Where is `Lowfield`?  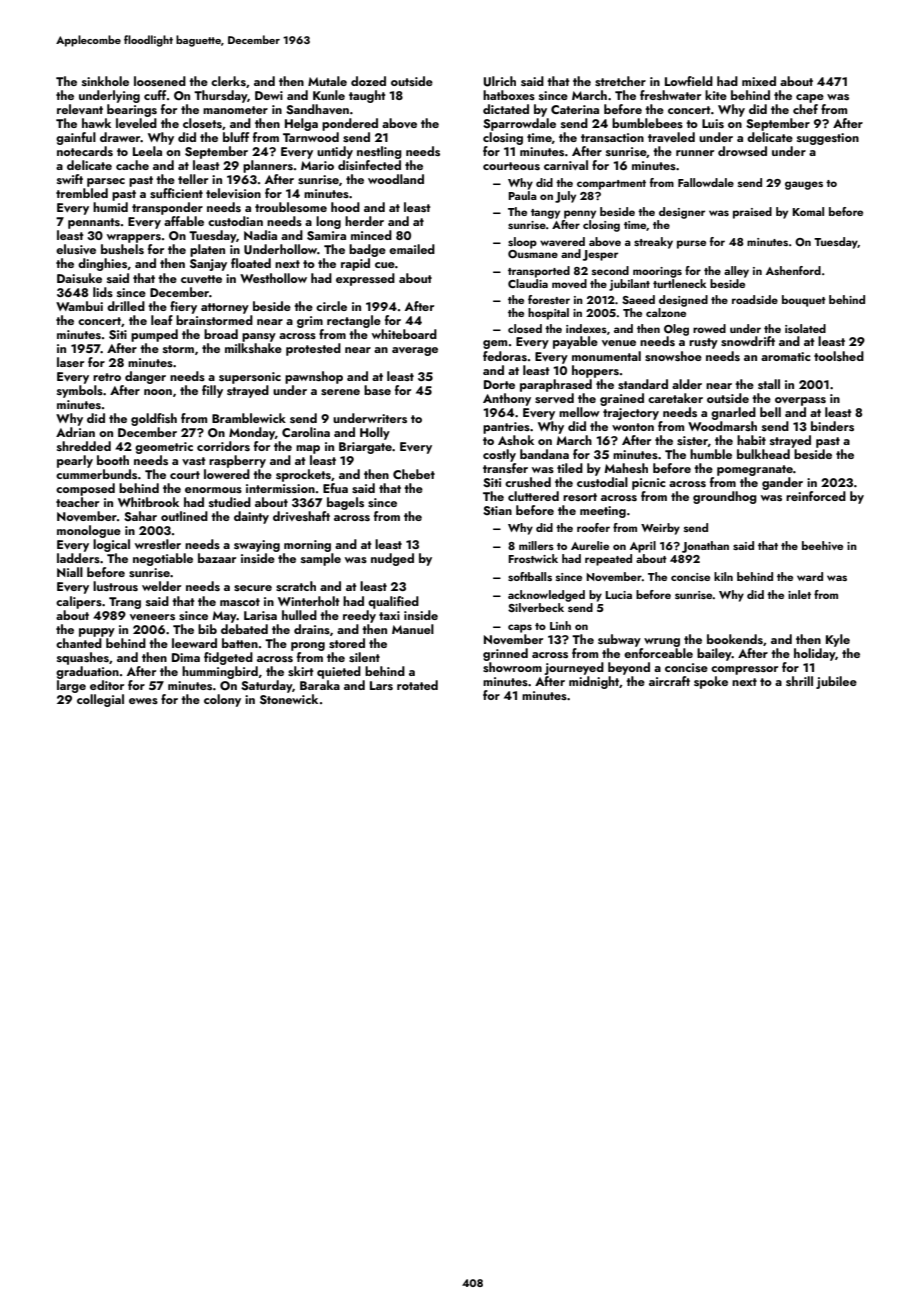 Lowfield is located at coordinates (689, 81).
